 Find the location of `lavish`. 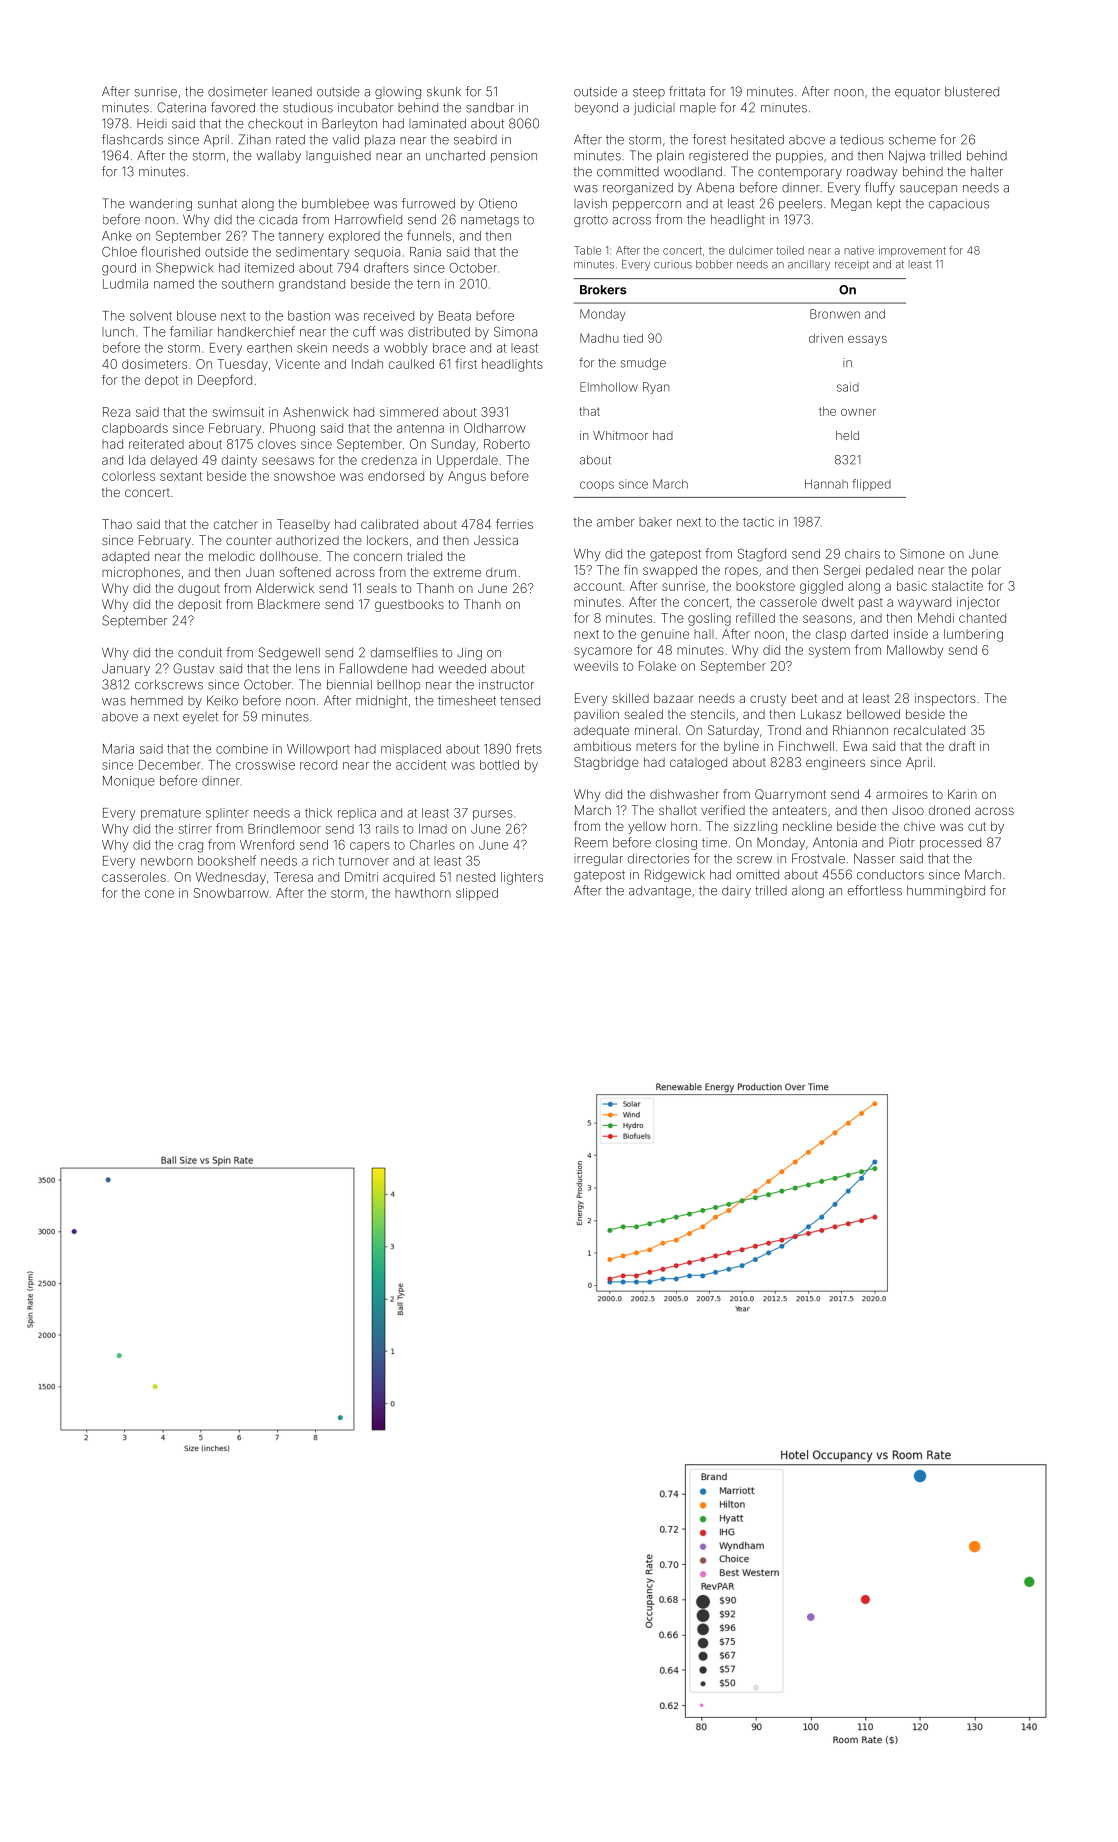

lavish is located at coordinates (590, 204).
